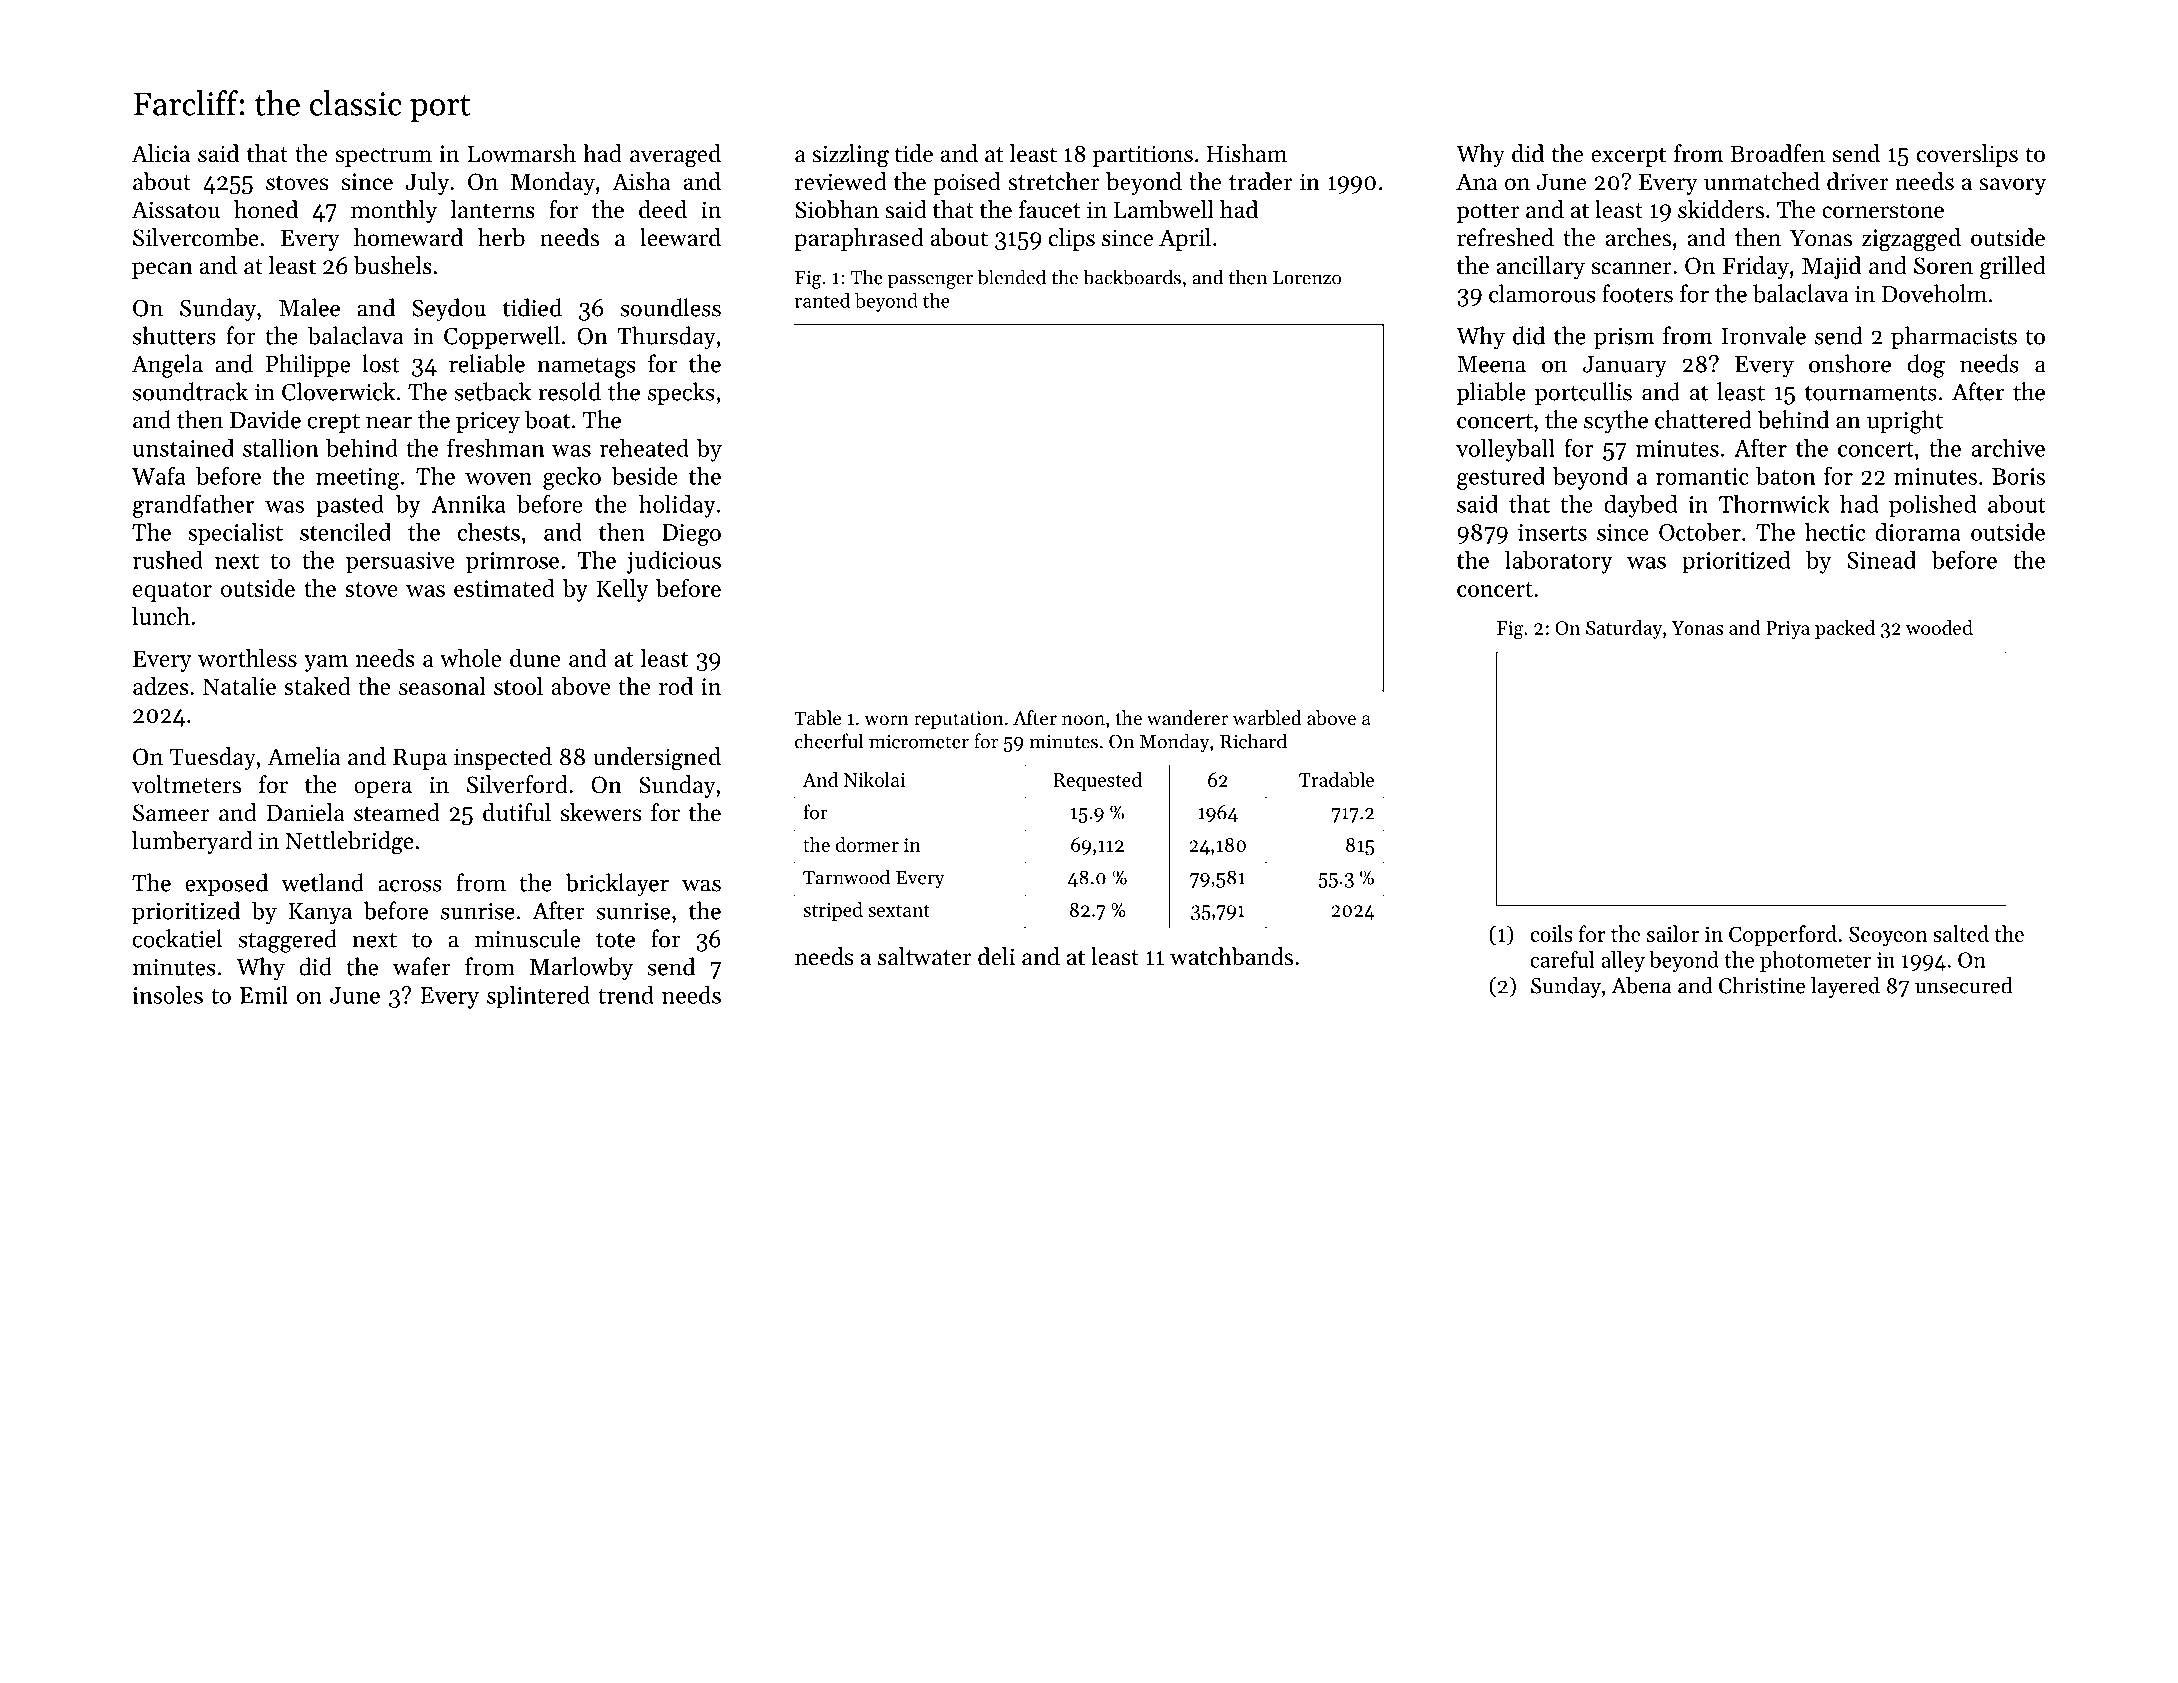 The width and height of the document is (2178, 1683). What do you see at coordinates (850, 156) in the document?
I see `sizzling` at bounding box center [850, 156].
